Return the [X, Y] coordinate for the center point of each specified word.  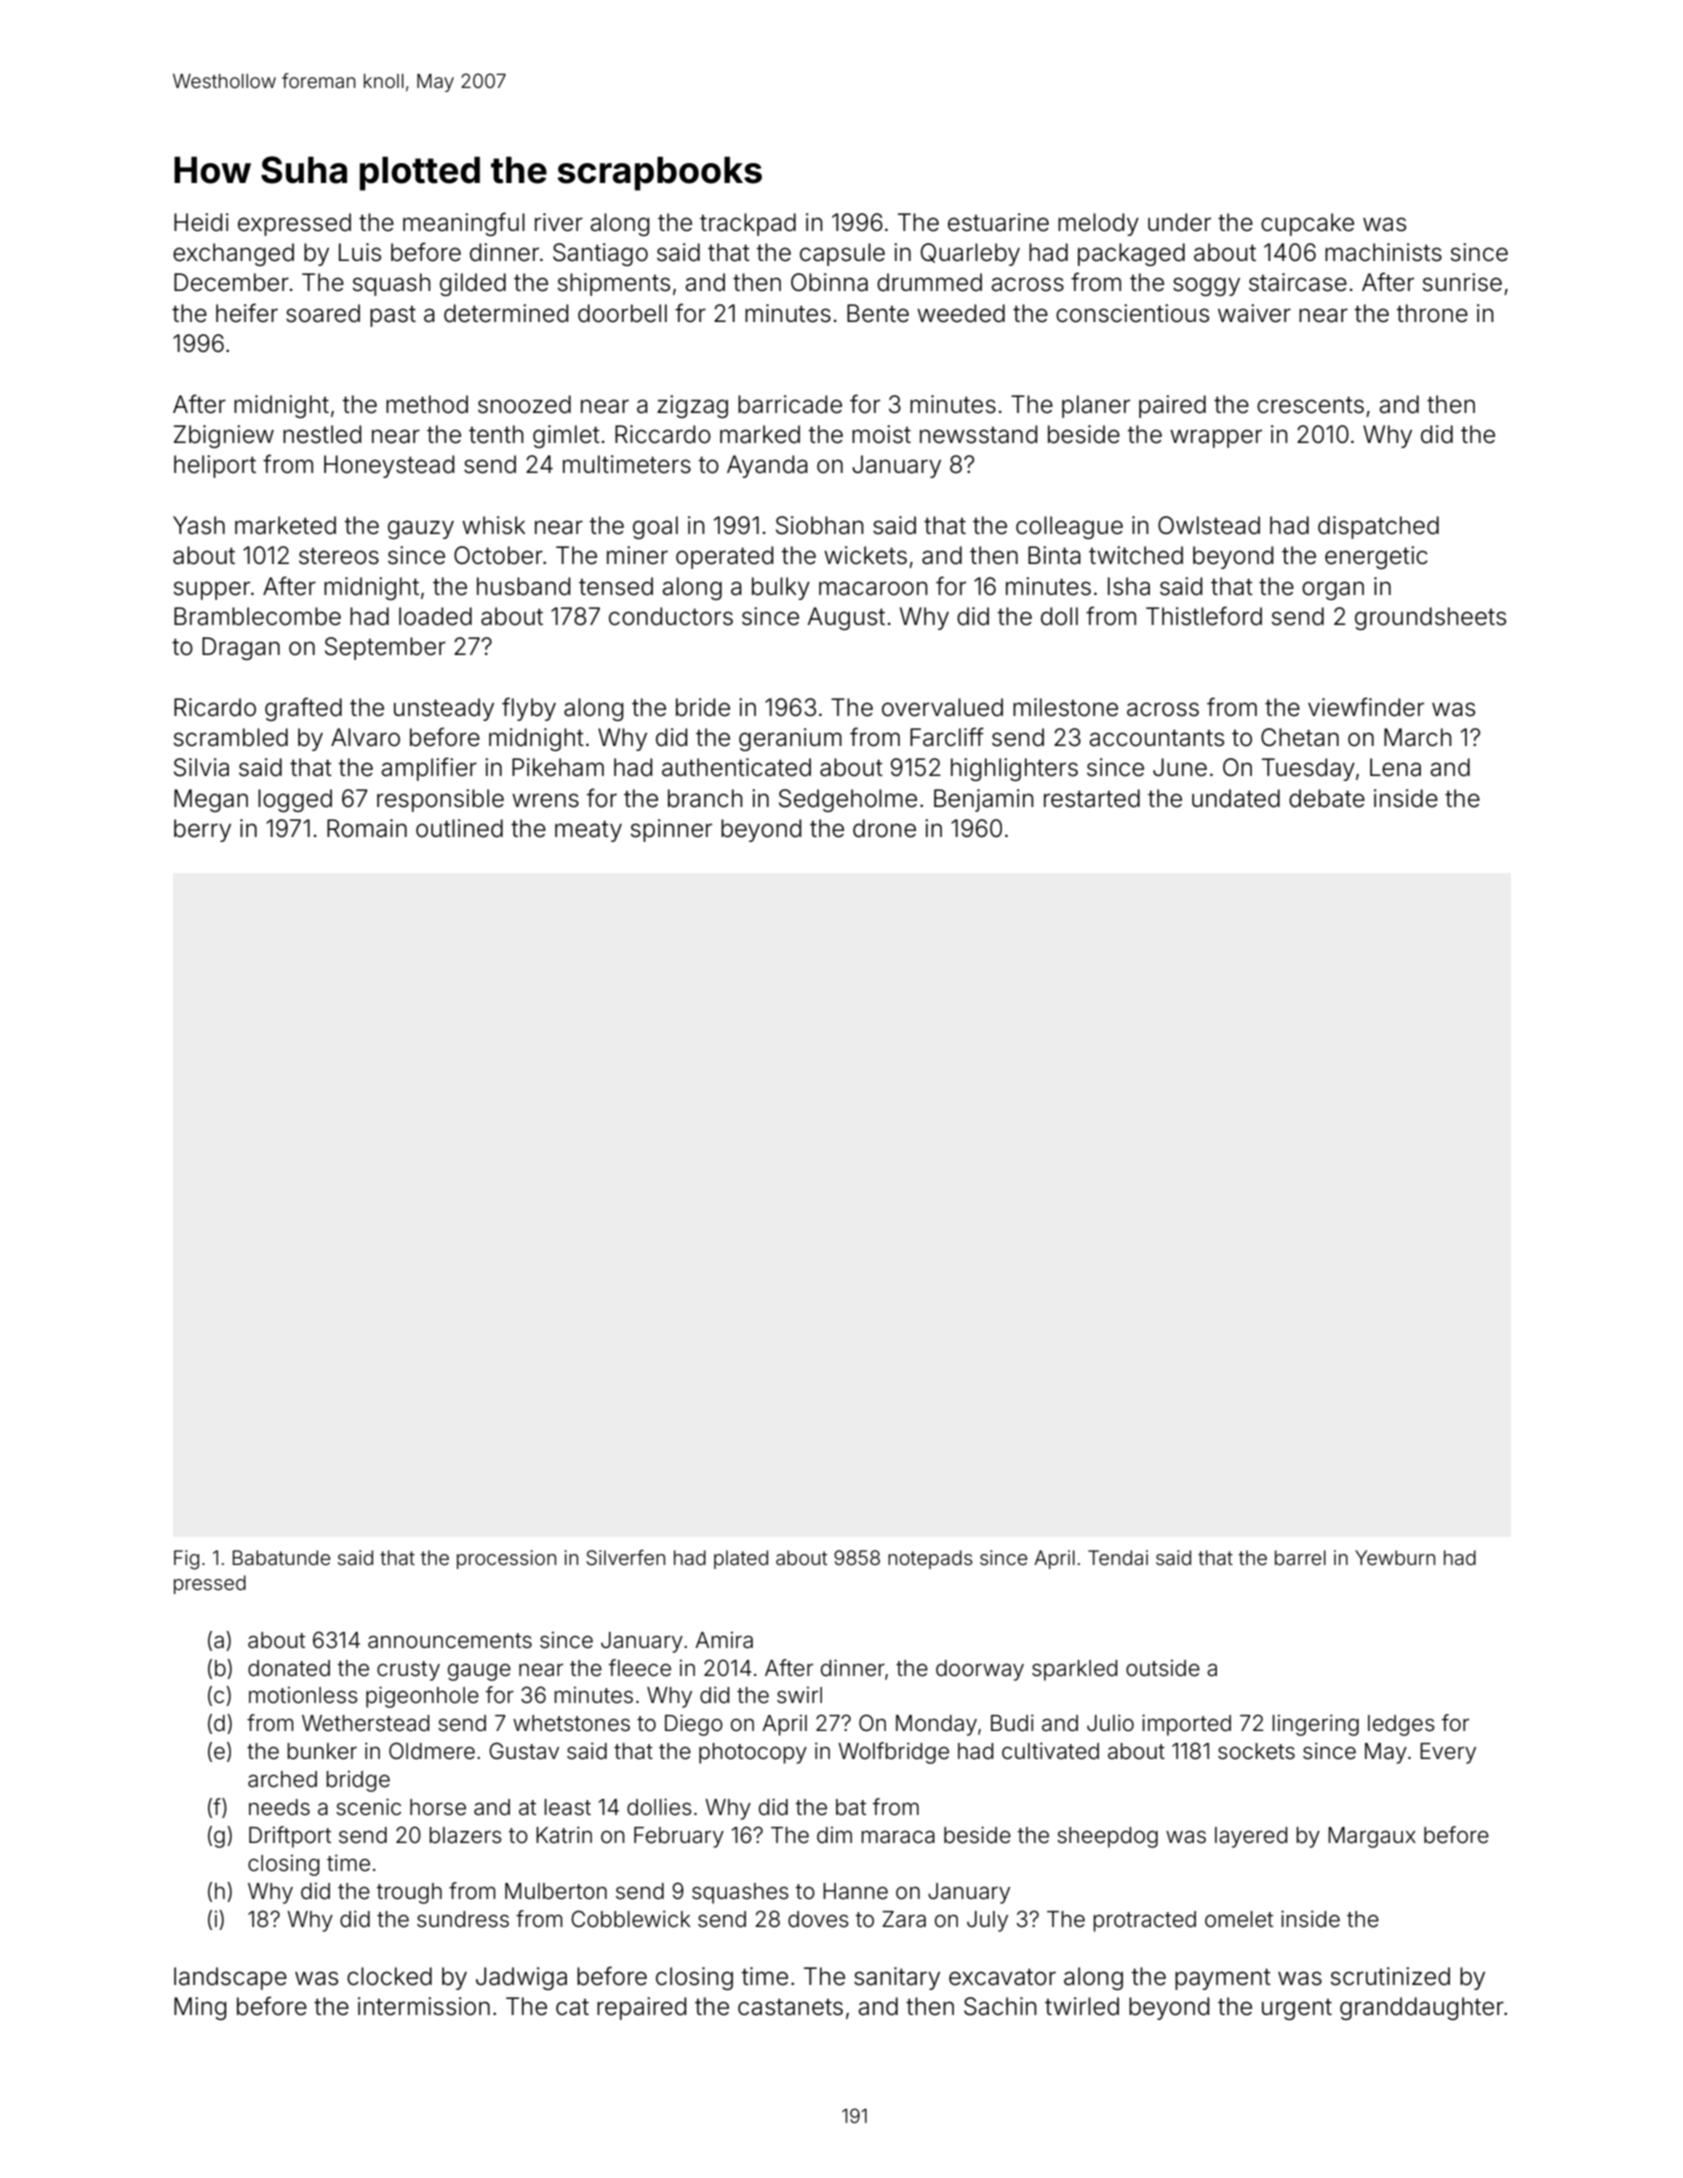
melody [1098, 224]
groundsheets [1430, 618]
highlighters [1014, 769]
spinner [671, 830]
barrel [1300, 1557]
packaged [1131, 254]
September [385, 648]
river [559, 222]
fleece [640, 1668]
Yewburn [1395, 1557]
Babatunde [282, 1557]
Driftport [290, 1837]
